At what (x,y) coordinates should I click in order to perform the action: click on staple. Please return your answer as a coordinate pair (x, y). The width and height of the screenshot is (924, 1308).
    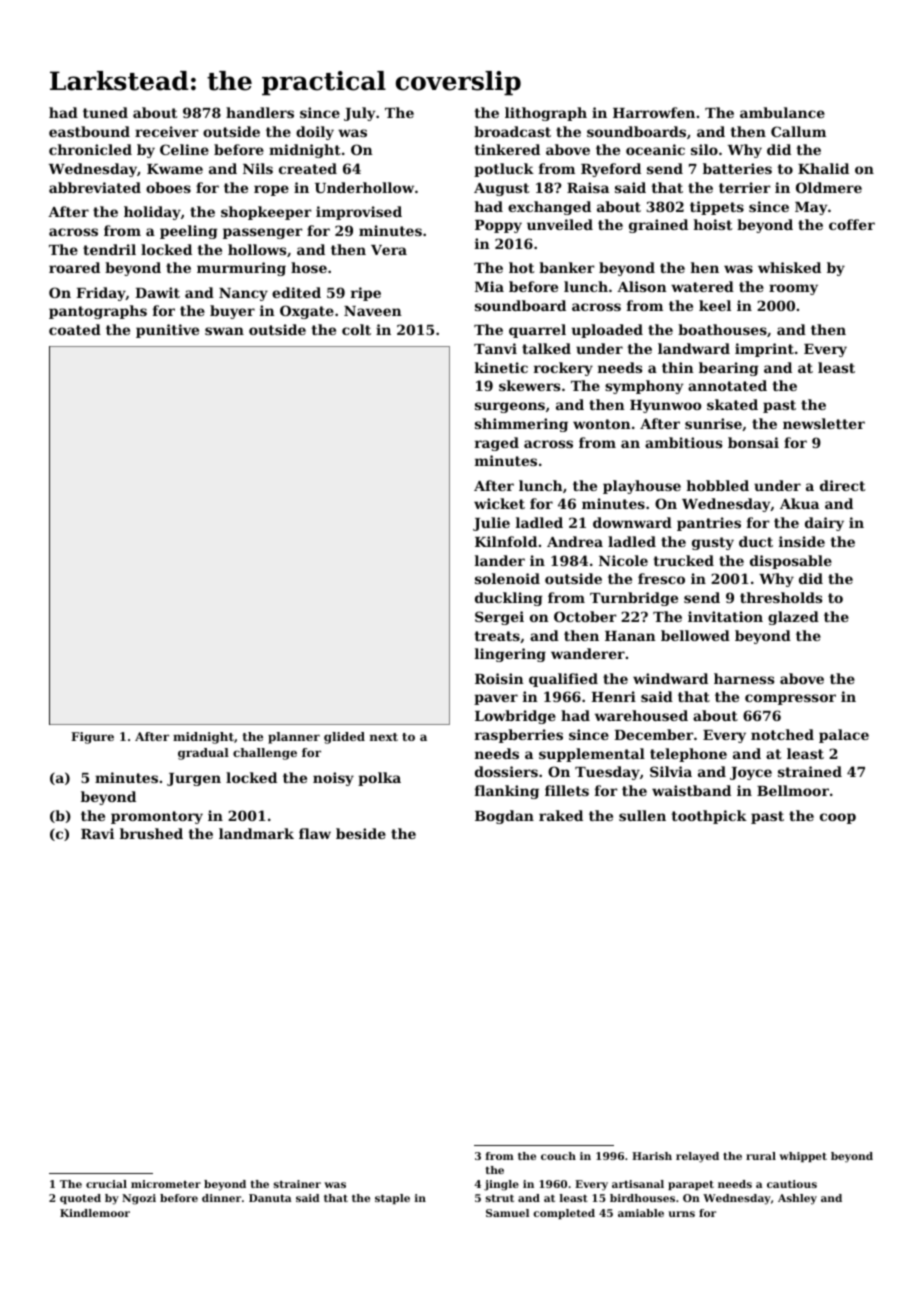
    Looking at the image, I should click on (392, 1199).
